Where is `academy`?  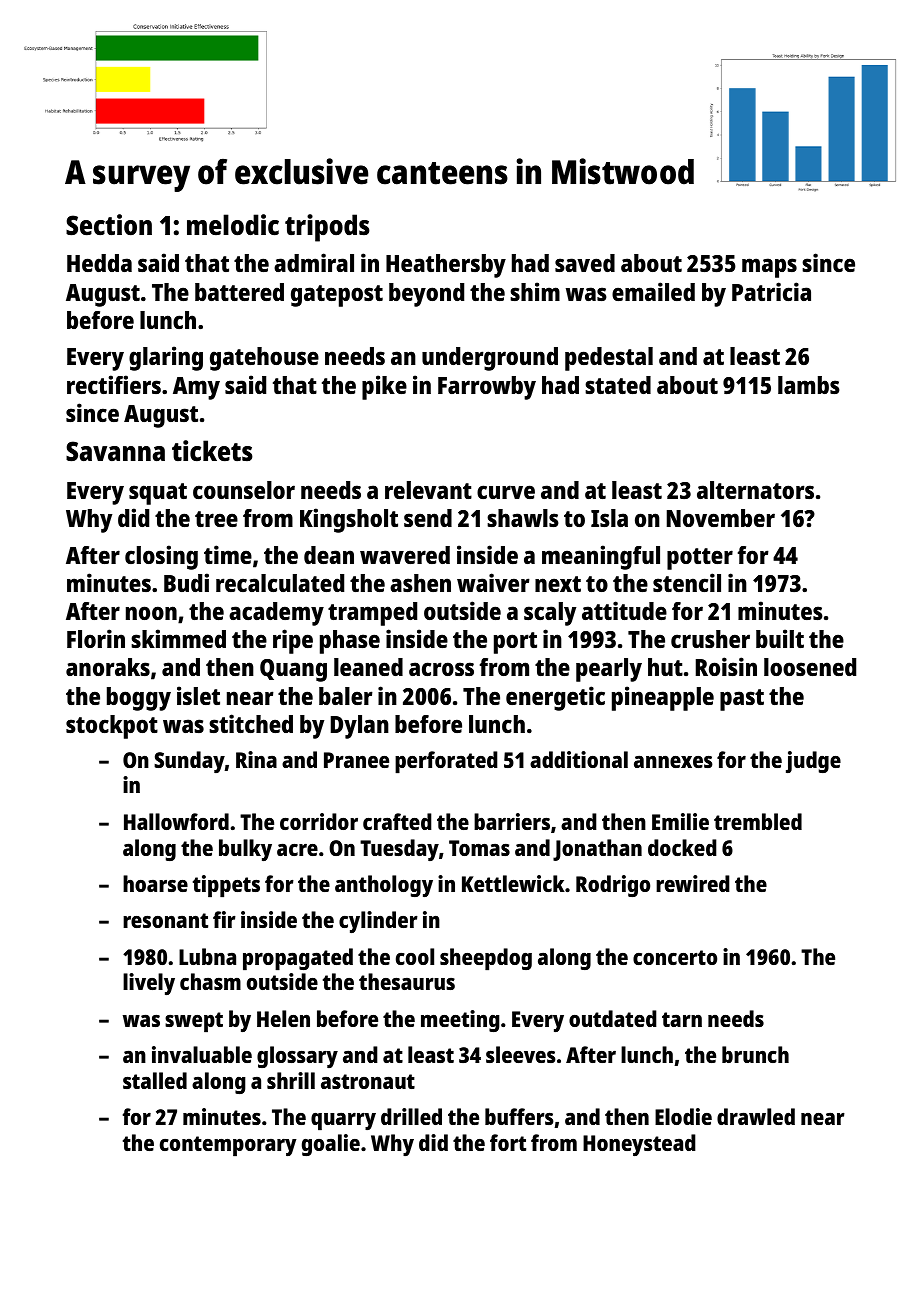 academy is located at coordinates (276, 614).
